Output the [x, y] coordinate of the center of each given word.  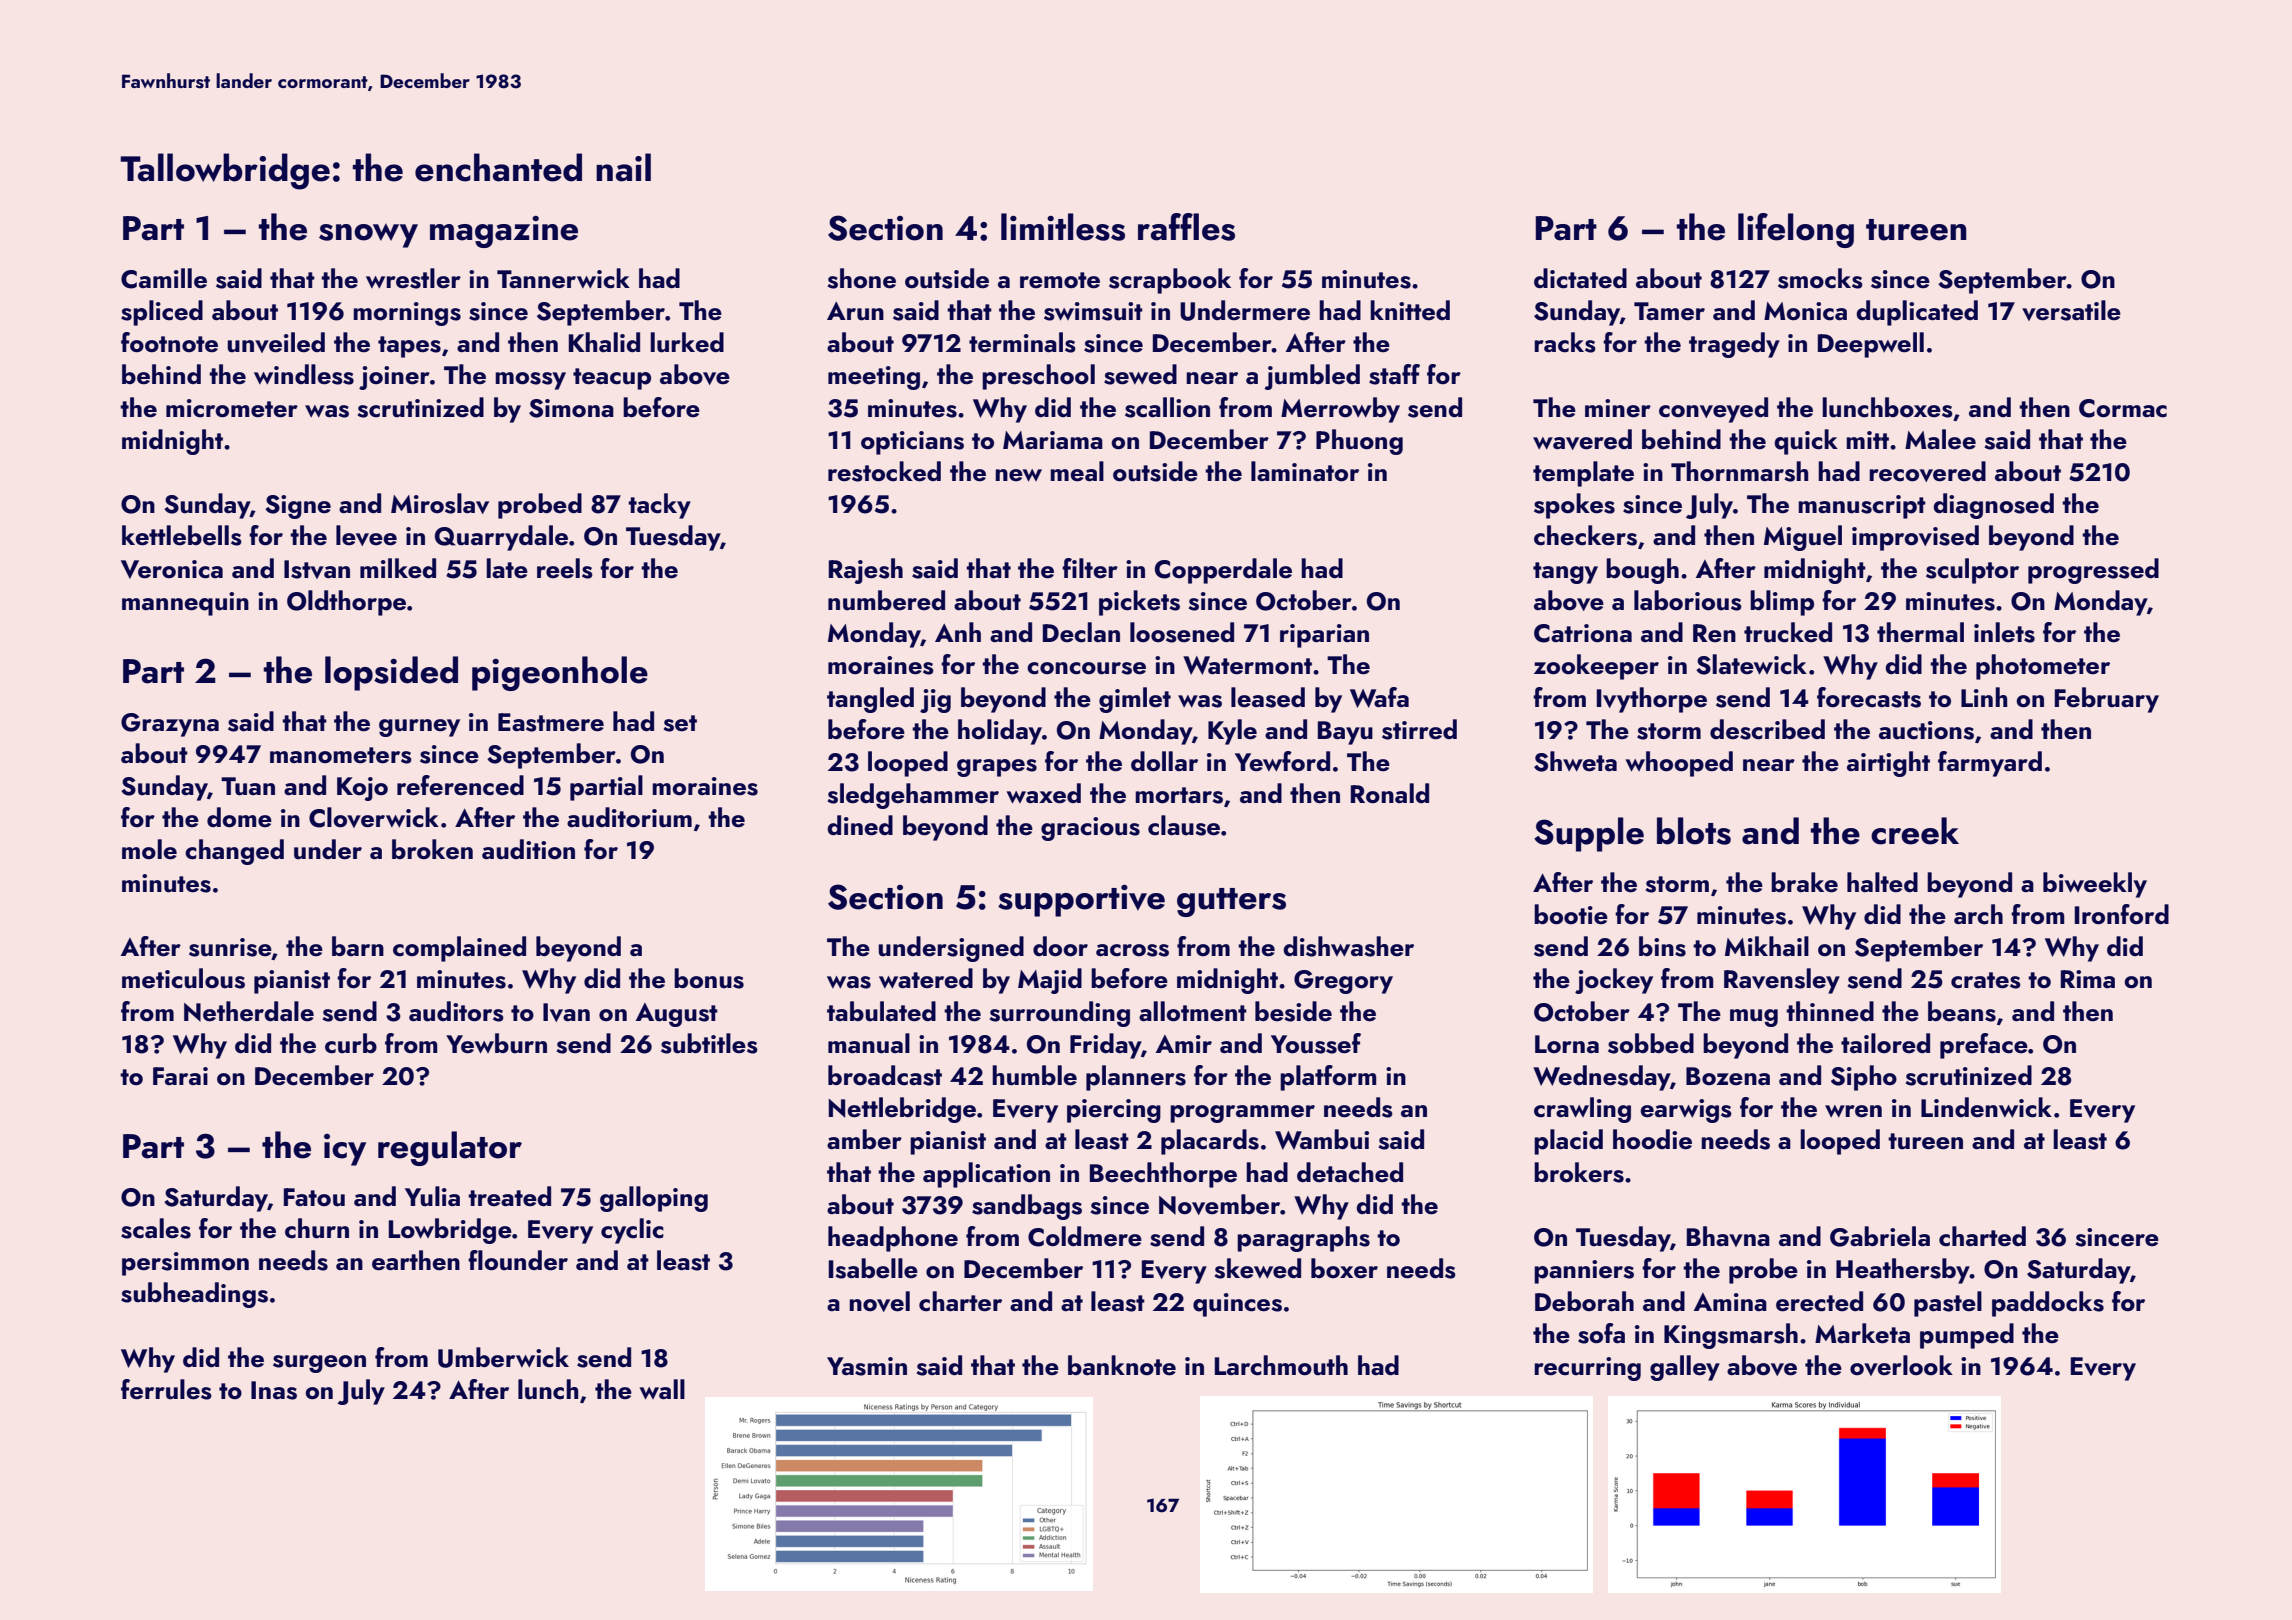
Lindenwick [1986, 1107]
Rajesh [866, 571]
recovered [1927, 471]
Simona [571, 408]
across [1132, 950]
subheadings [194, 1295]
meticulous [183, 978]
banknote [1122, 1365]
